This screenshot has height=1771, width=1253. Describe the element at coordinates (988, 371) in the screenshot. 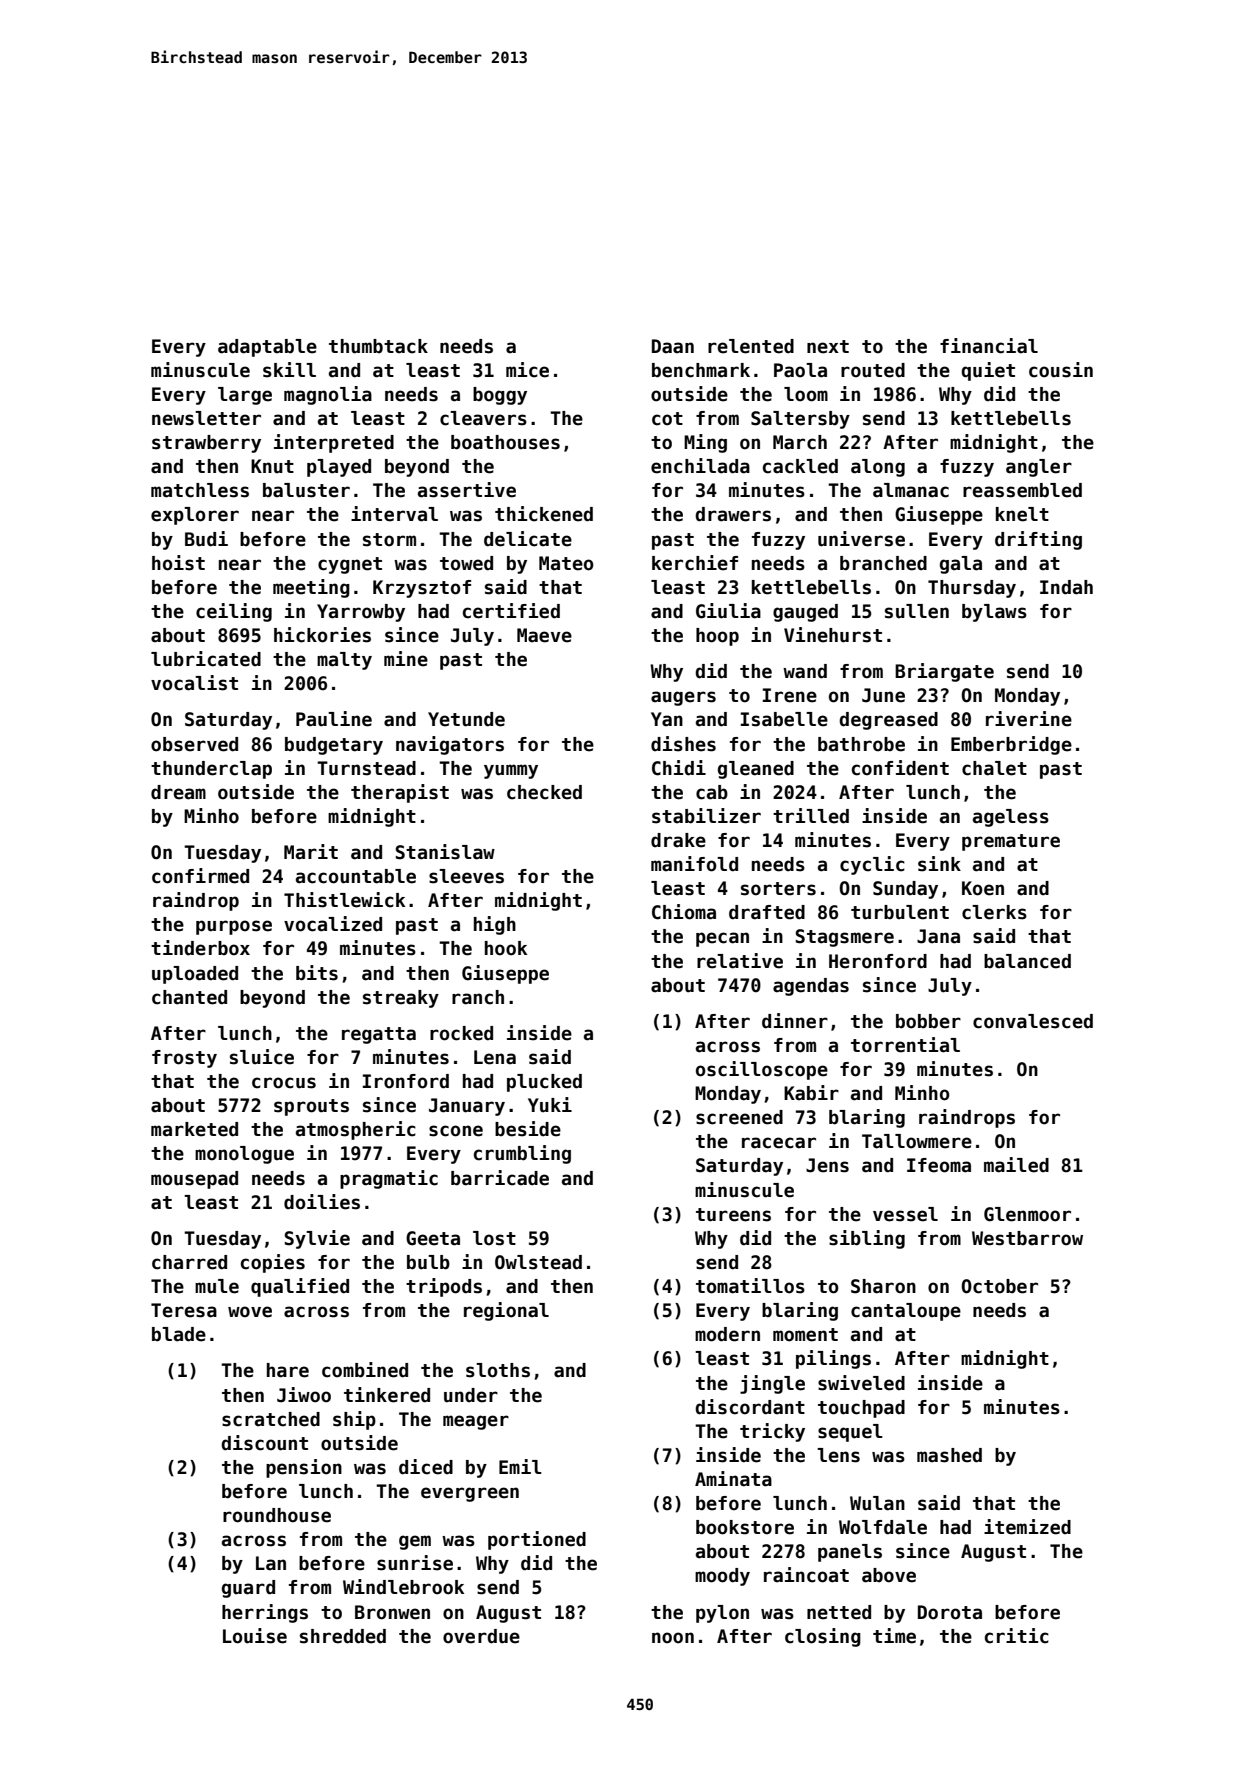

I see `quiet` at that location.
